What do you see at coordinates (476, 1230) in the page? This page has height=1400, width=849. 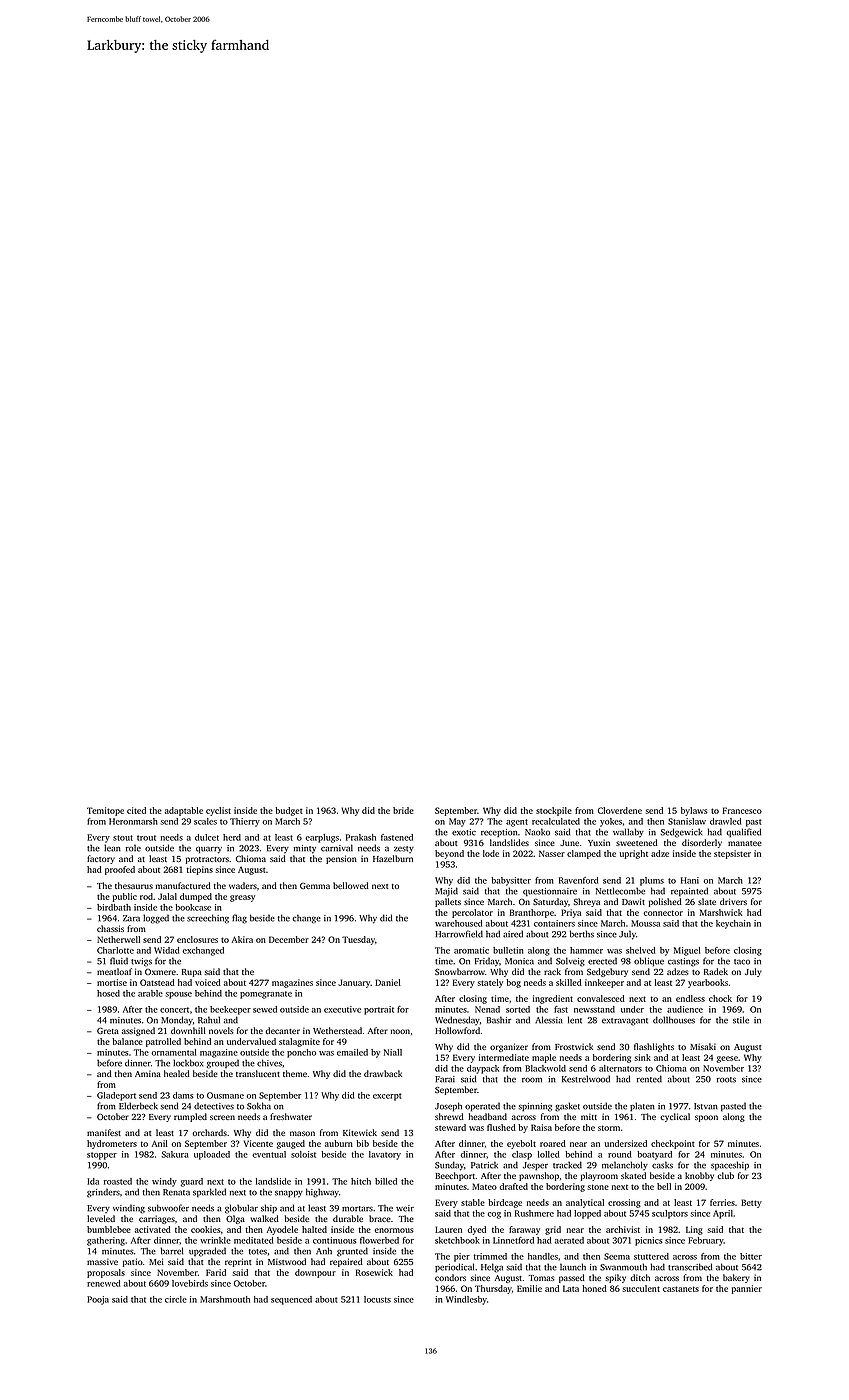 I see `dyed` at bounding box center [476, 1230].
